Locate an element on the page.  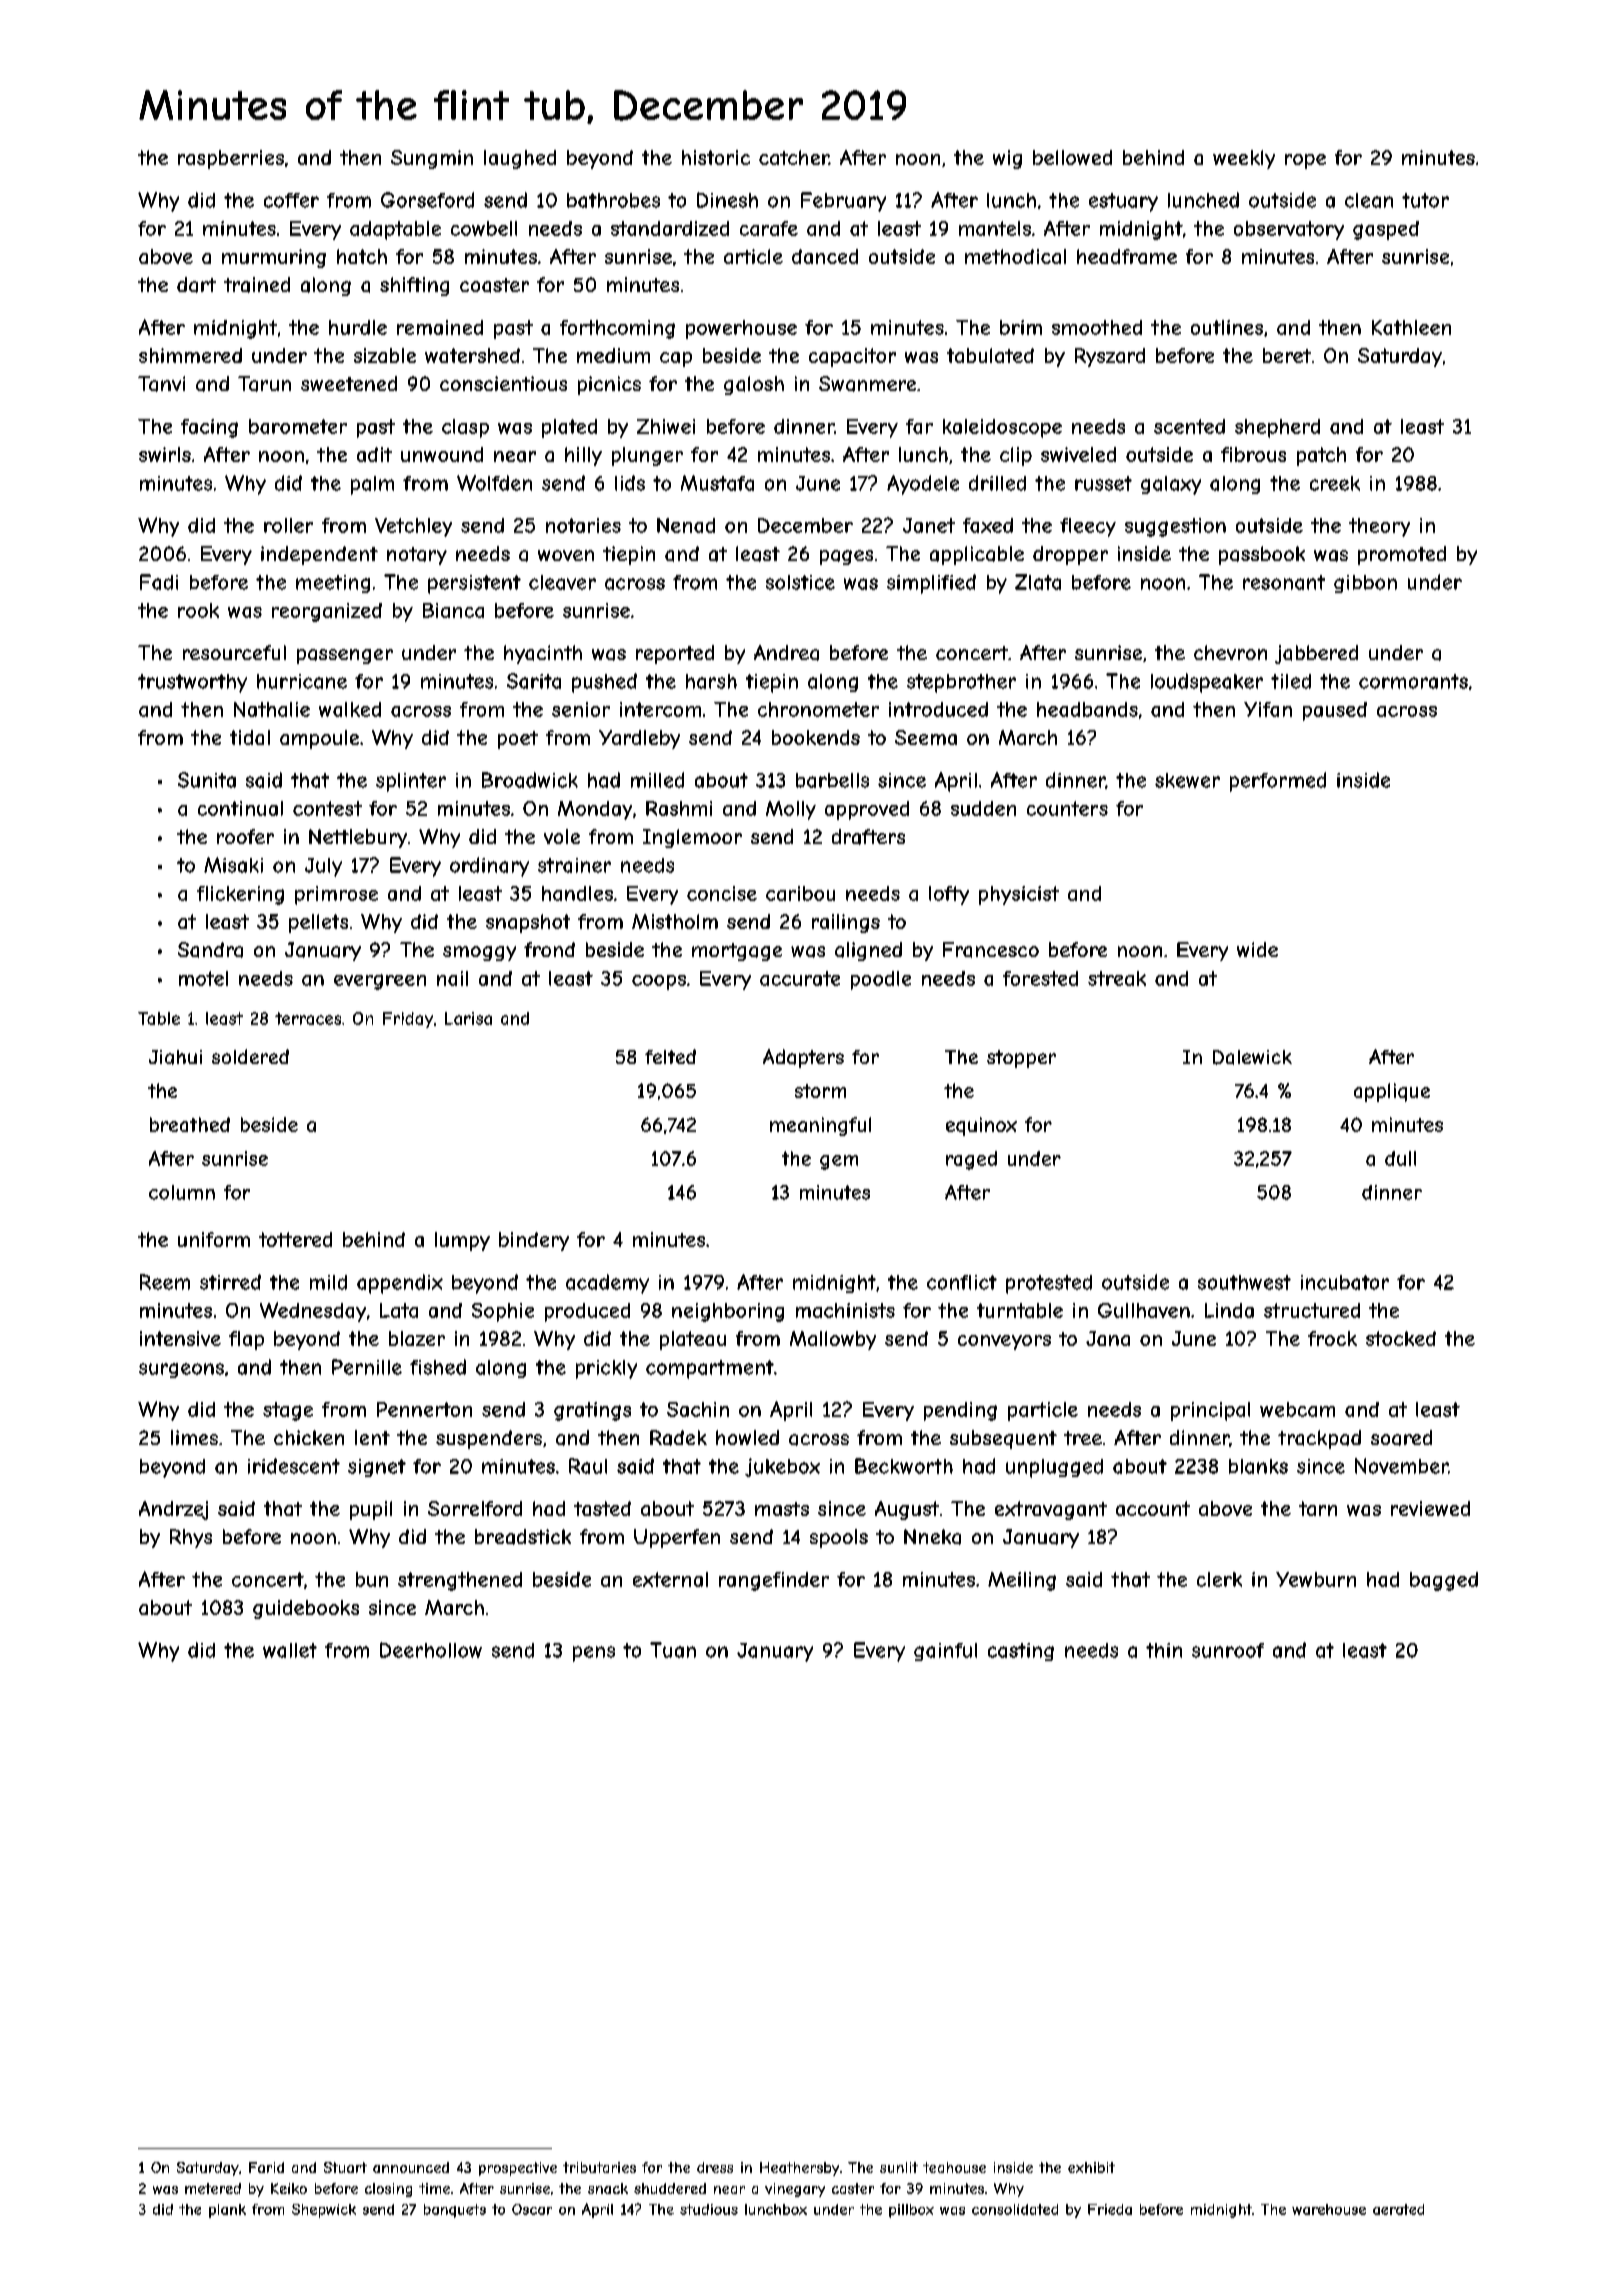
Tanvi is located at coordinates (161, 384).
